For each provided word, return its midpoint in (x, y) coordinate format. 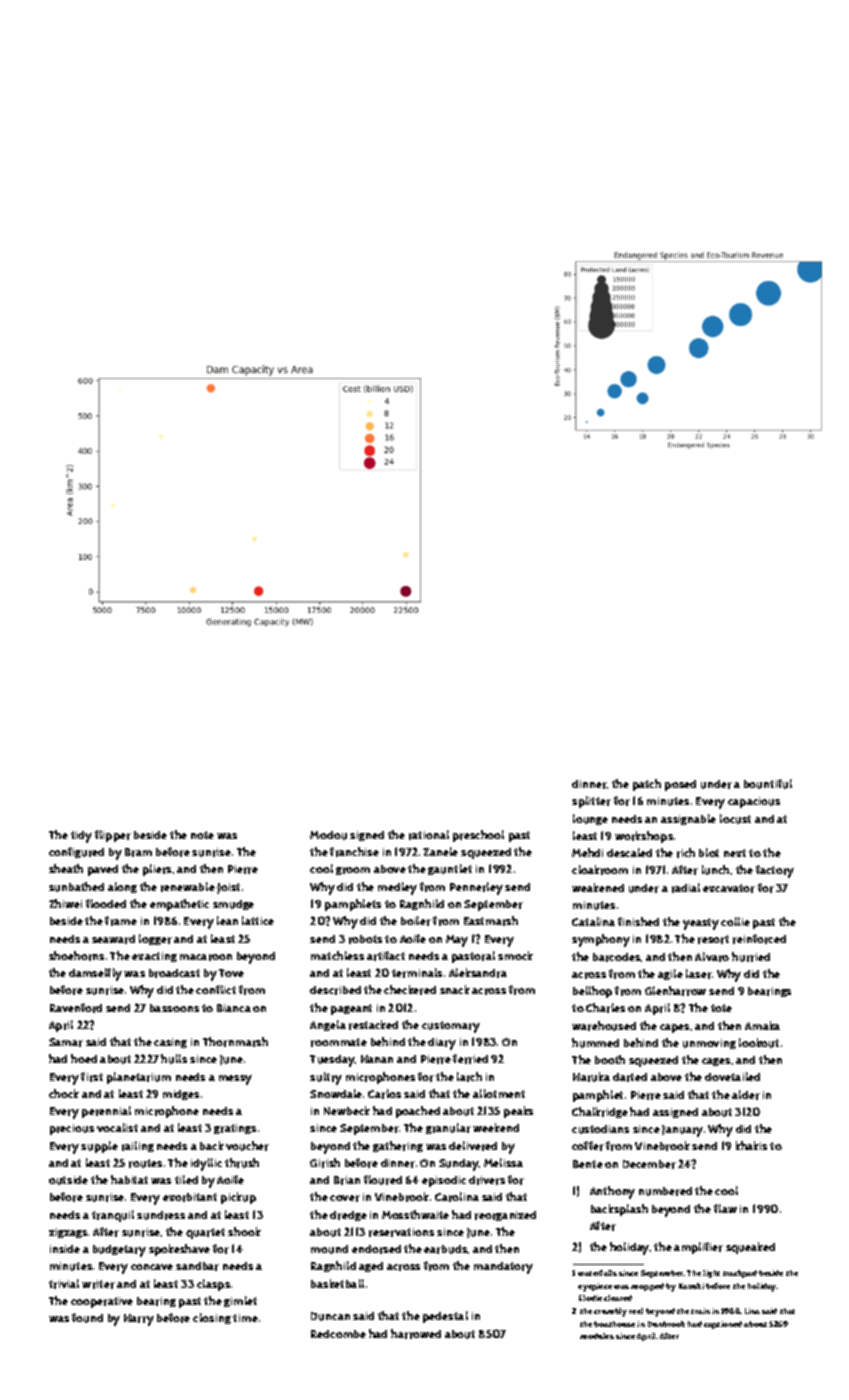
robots (365, 939)
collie (735, 921)
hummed (595, 1043)
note (202, 835)
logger (155, 939)
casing (170, 1043)
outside (68, 1180)
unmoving (709, 1044)
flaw (725, 1208)
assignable (688, 819)
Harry (139, 1320)
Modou (328, 835)
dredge (348, 1216)
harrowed (416, 1334)
